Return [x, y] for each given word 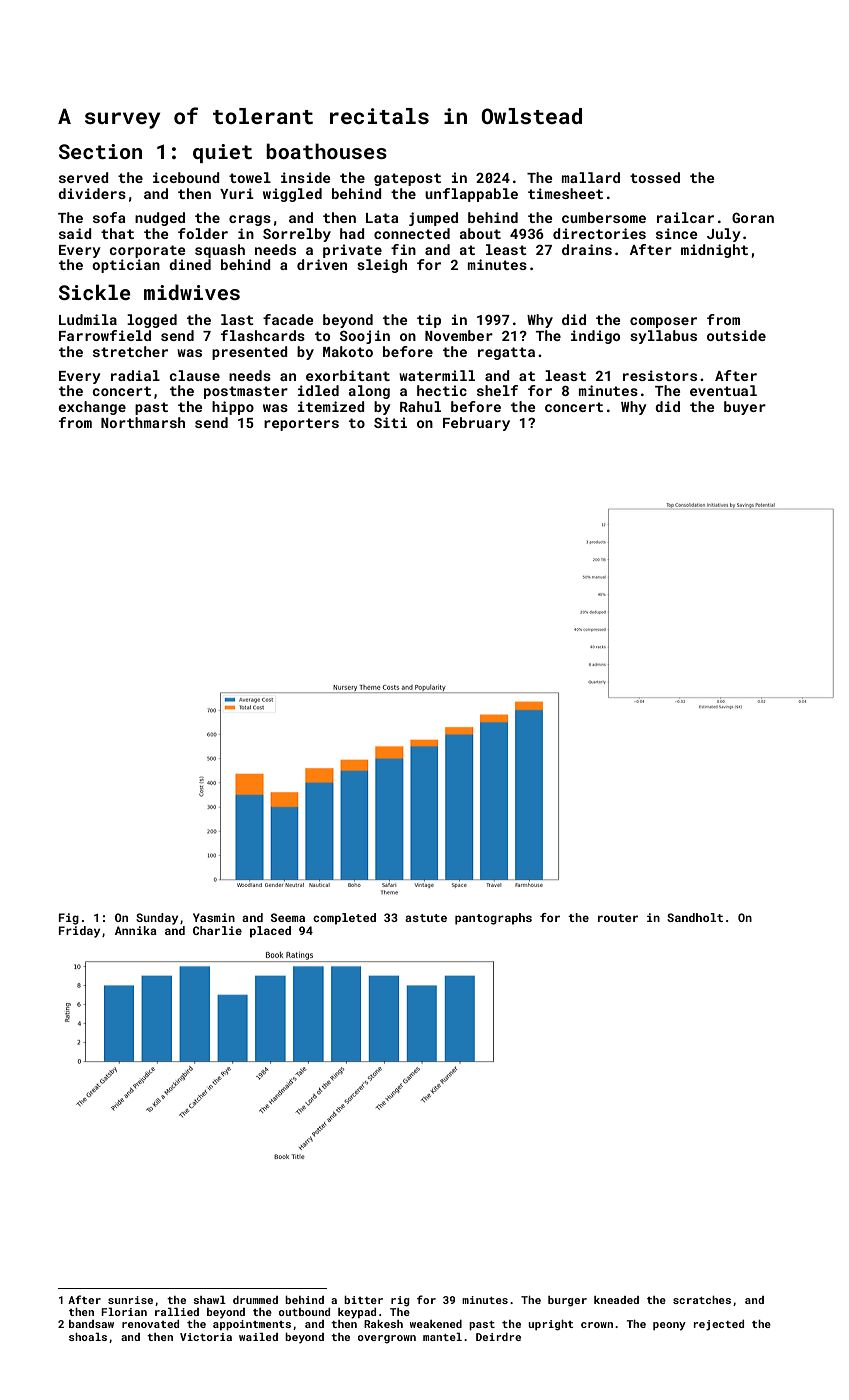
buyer [745, 408]
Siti [390, 422]
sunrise [130, 1300]
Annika [136, 930]
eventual [723, 390]
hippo [233, 408]
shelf [497, 390]
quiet [222, 153]
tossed [655, 177]
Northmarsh [143, 422]
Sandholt [695, 917]
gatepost [407, 179]
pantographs [493, 919]
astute [426, 918]
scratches [702, 1300]
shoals [88, 1337]
